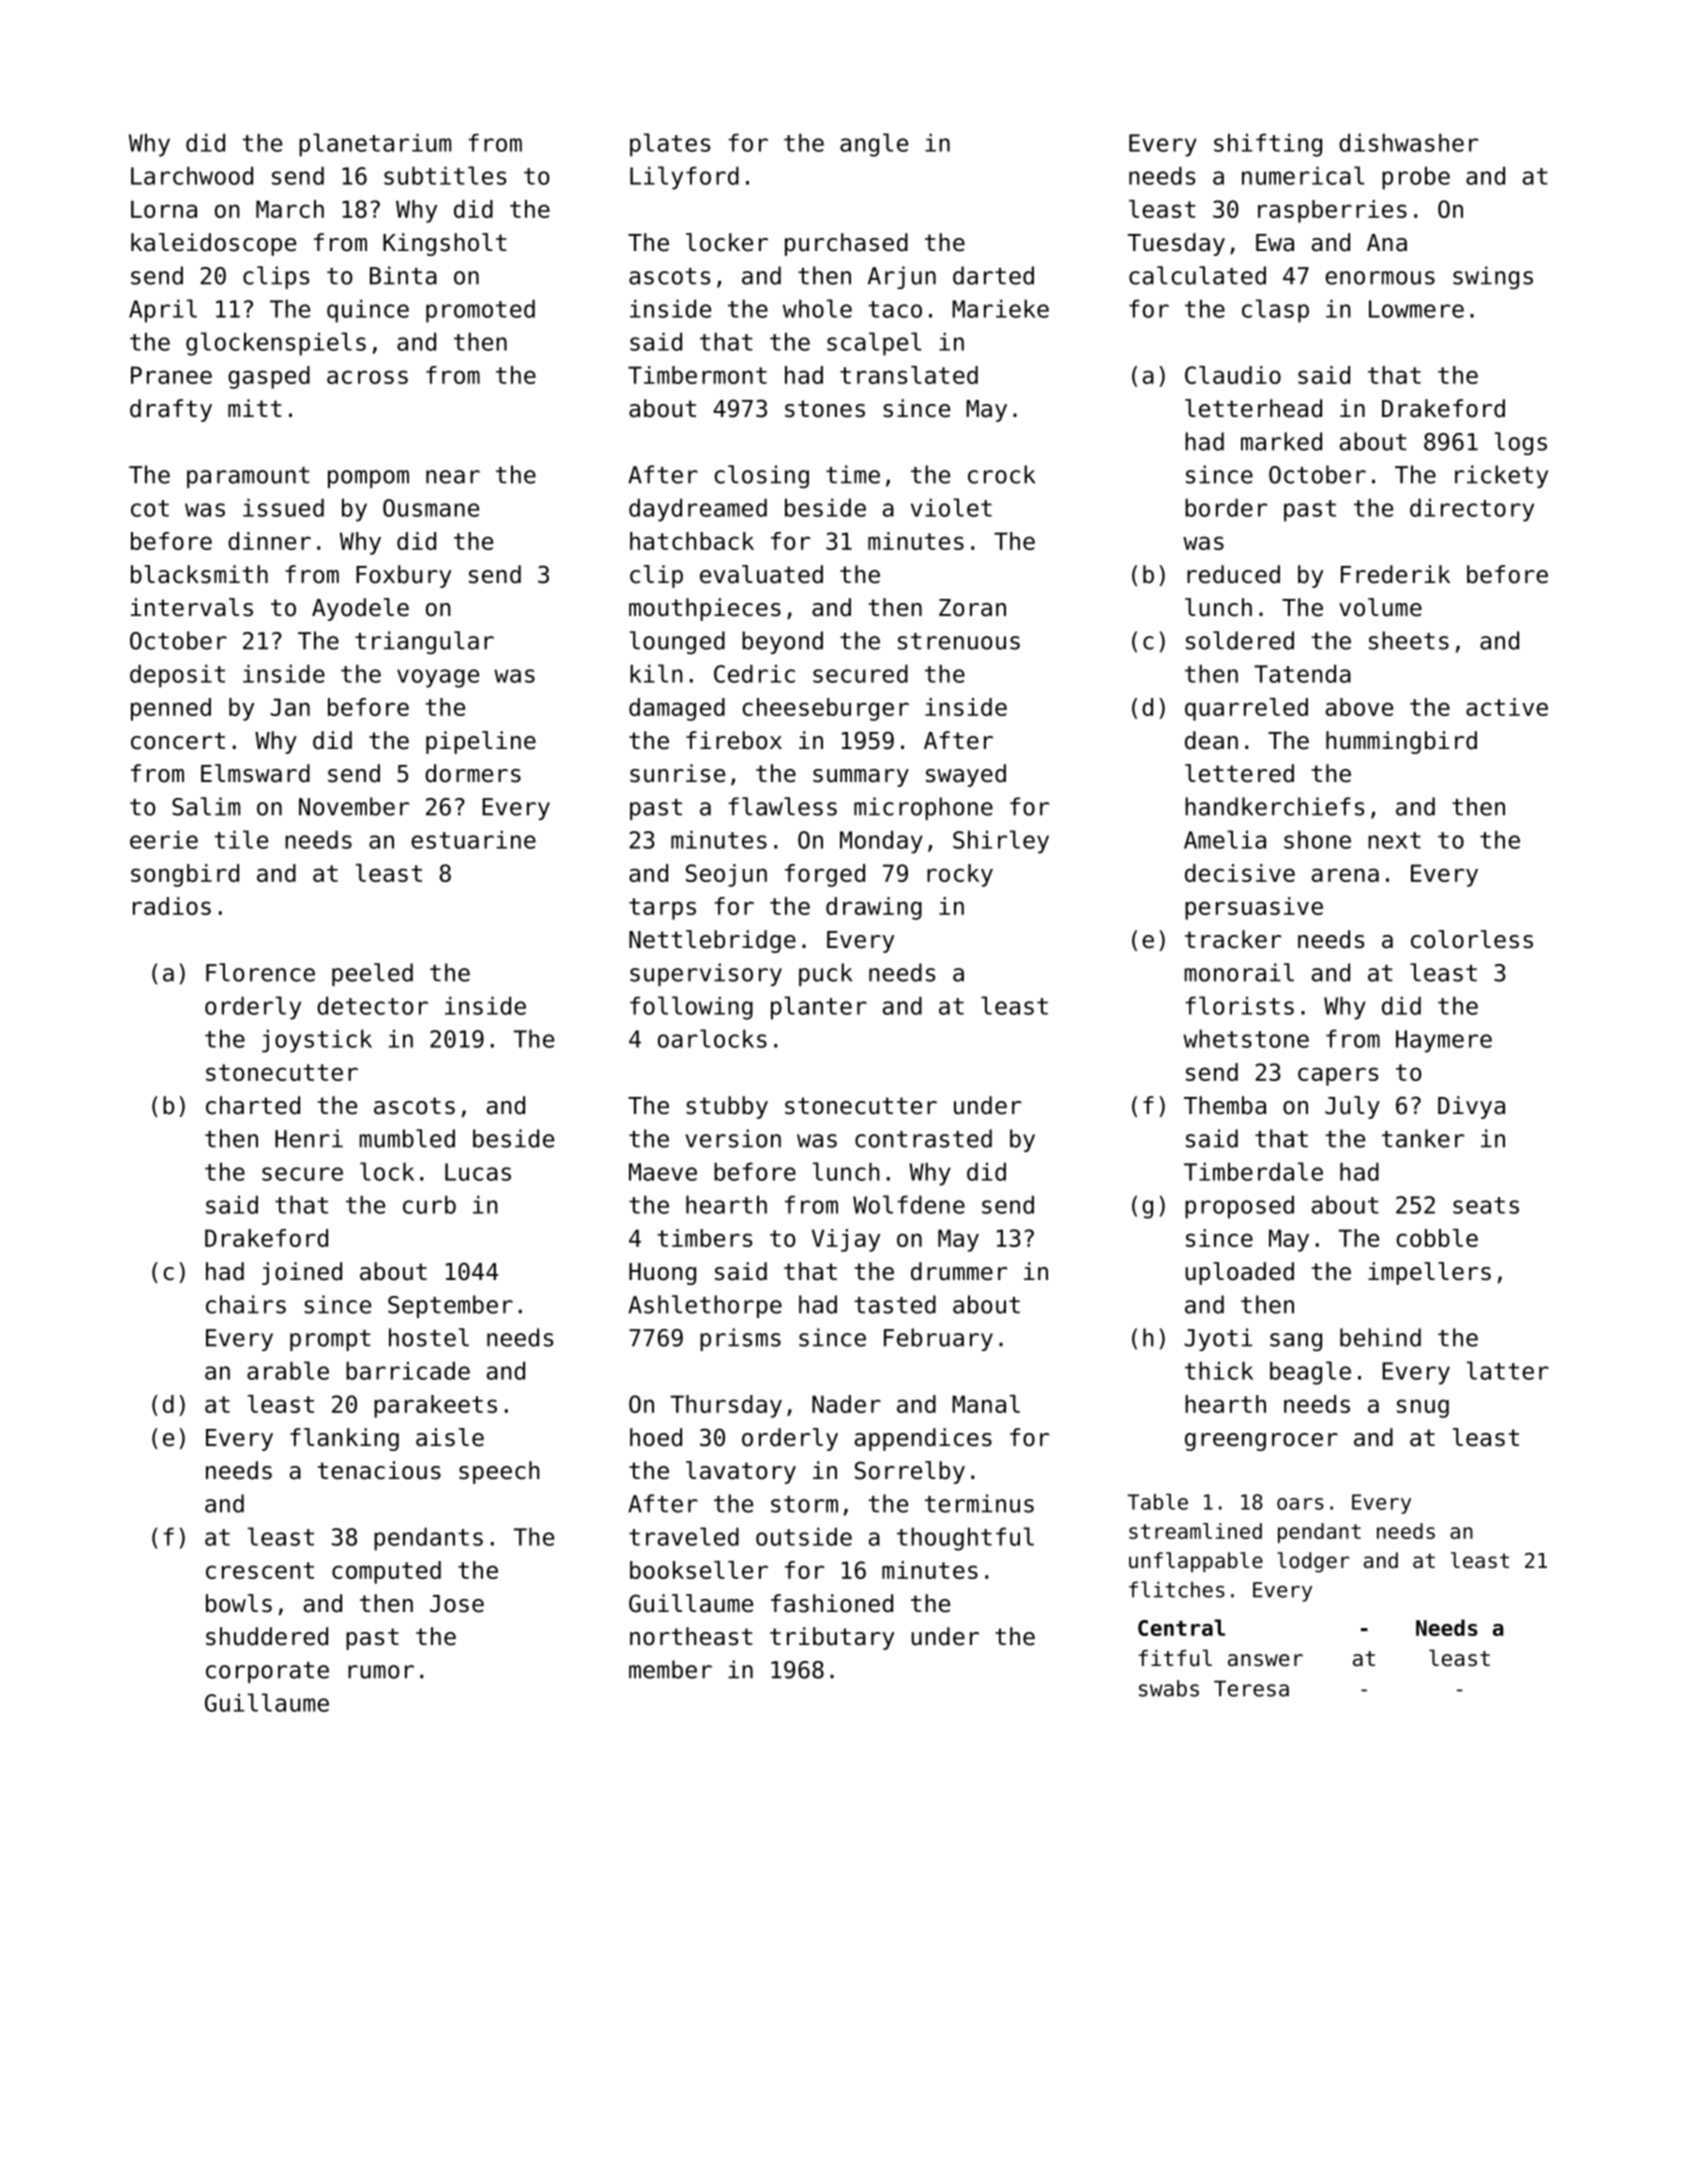 This screenshot has width=1683, height=2178. Describe the element at coordinates (923, 1439) in the screenshot. I see `appendices` at that location.
